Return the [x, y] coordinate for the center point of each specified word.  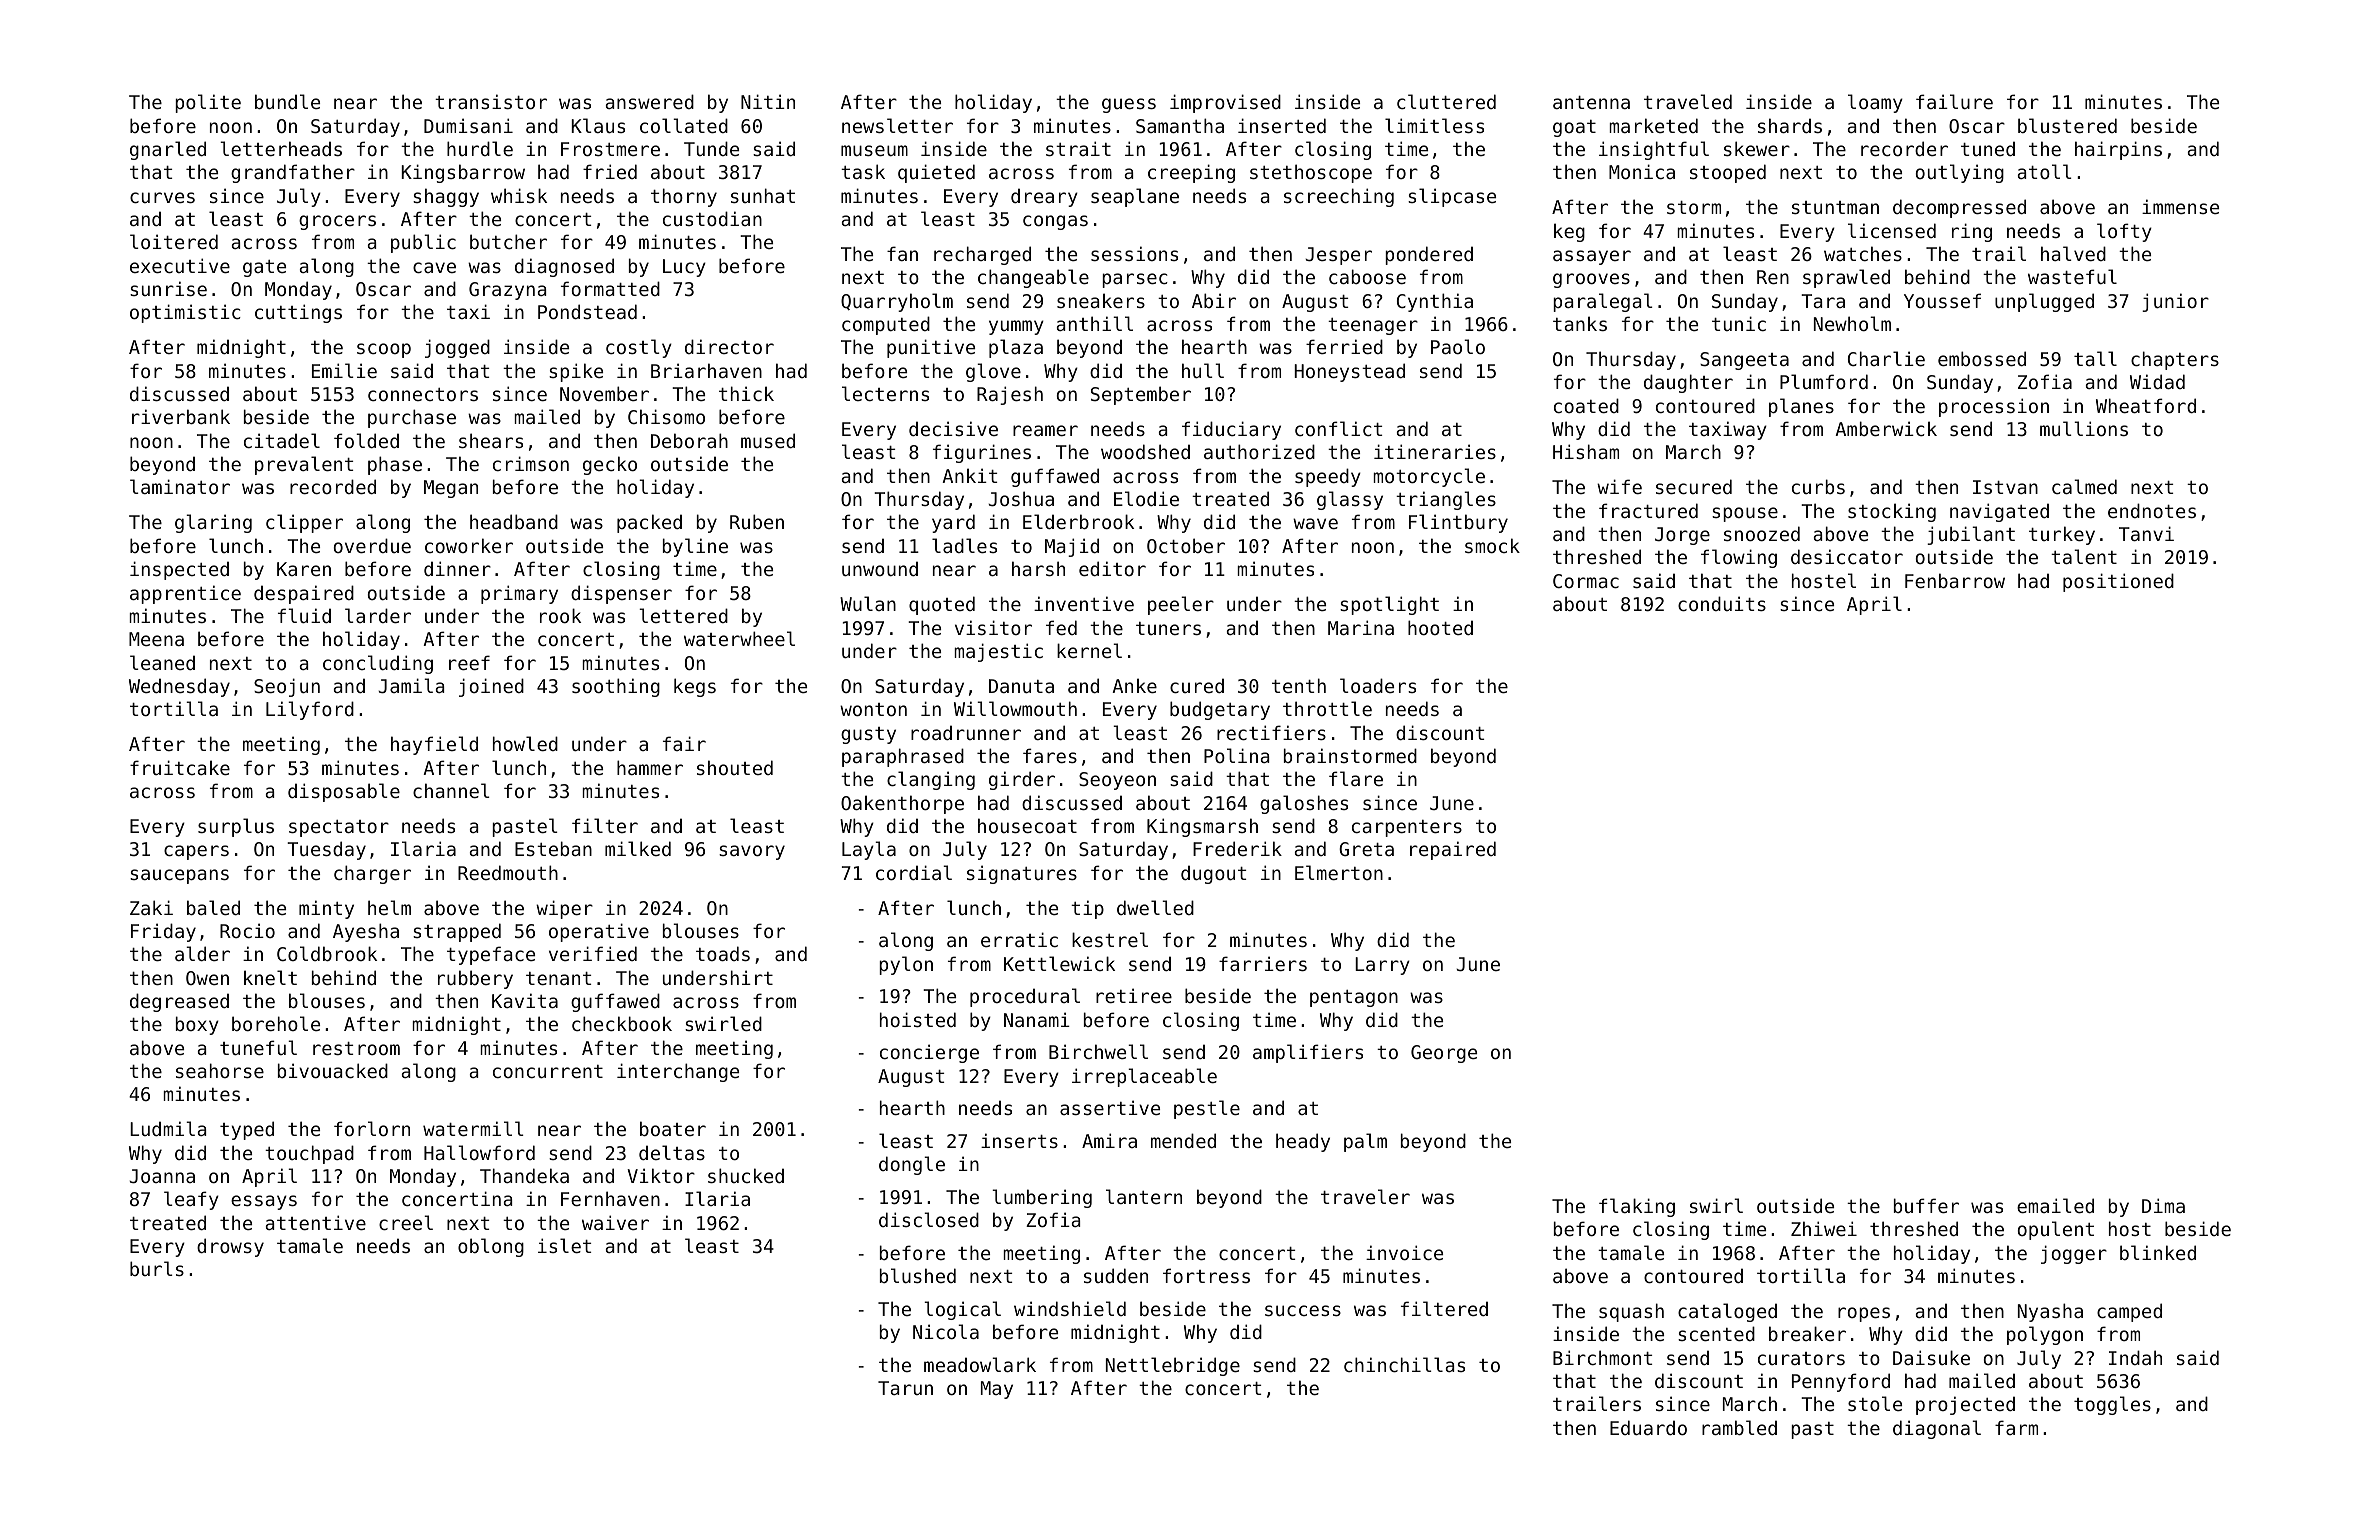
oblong [491, 1247]
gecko [610, 465]
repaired [1453, 850]
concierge [929, 1053]
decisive [953, 428]
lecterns [885, 393]
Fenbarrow [1955, 580]
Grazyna [507, 291]
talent [2084, 556]
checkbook [622, 1023]
